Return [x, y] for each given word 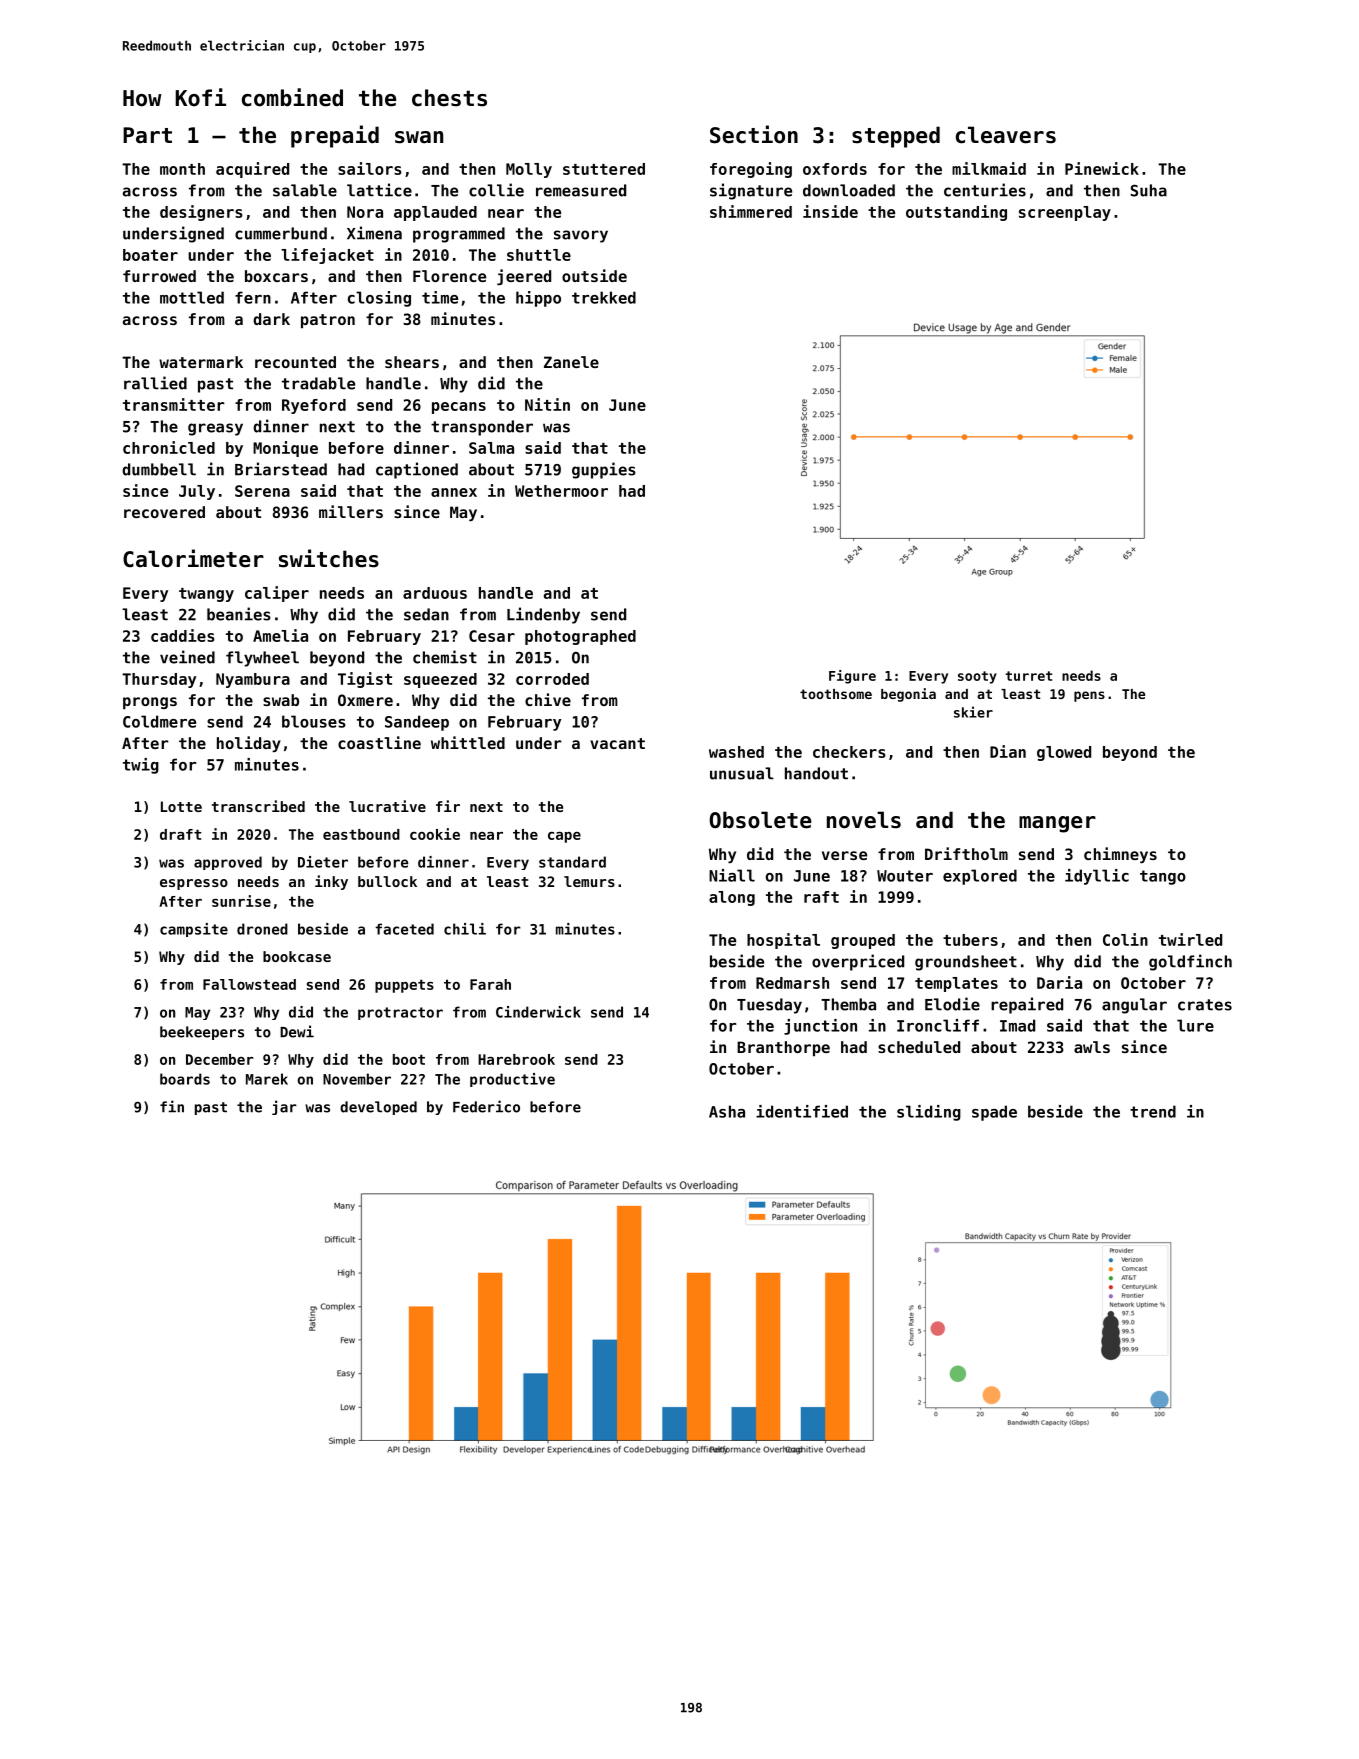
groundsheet [966, 963]
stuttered [604, 169]
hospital [783, 941]
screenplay [1065, 213]
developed [378, 1108]
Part [147, 135]
